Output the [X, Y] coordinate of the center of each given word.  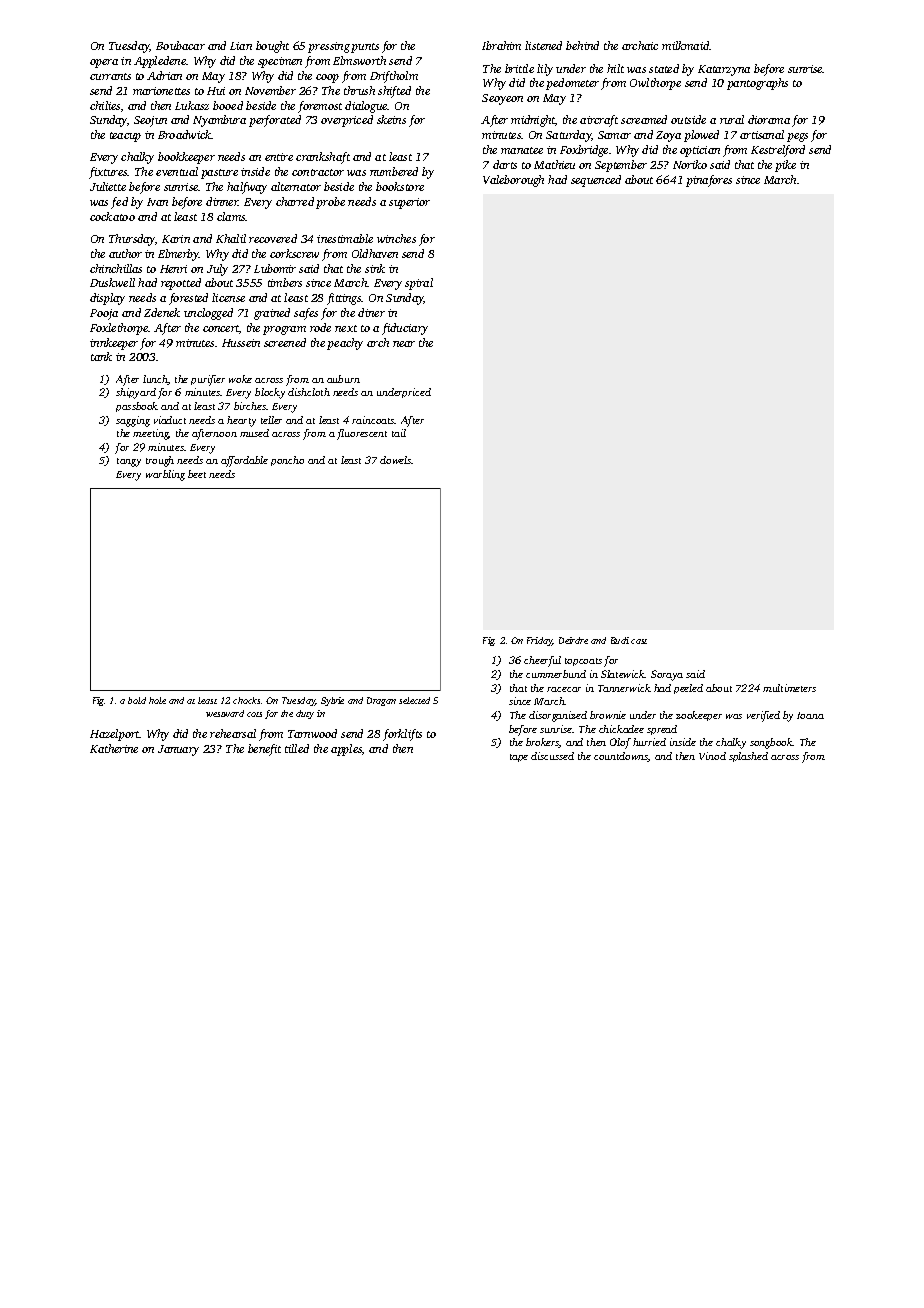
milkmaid [686, 45]
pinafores [709, 181]
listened [543, 45]
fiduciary [405, 329]
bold [137, 700]
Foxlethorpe [119, 329]
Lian [241, 46]
